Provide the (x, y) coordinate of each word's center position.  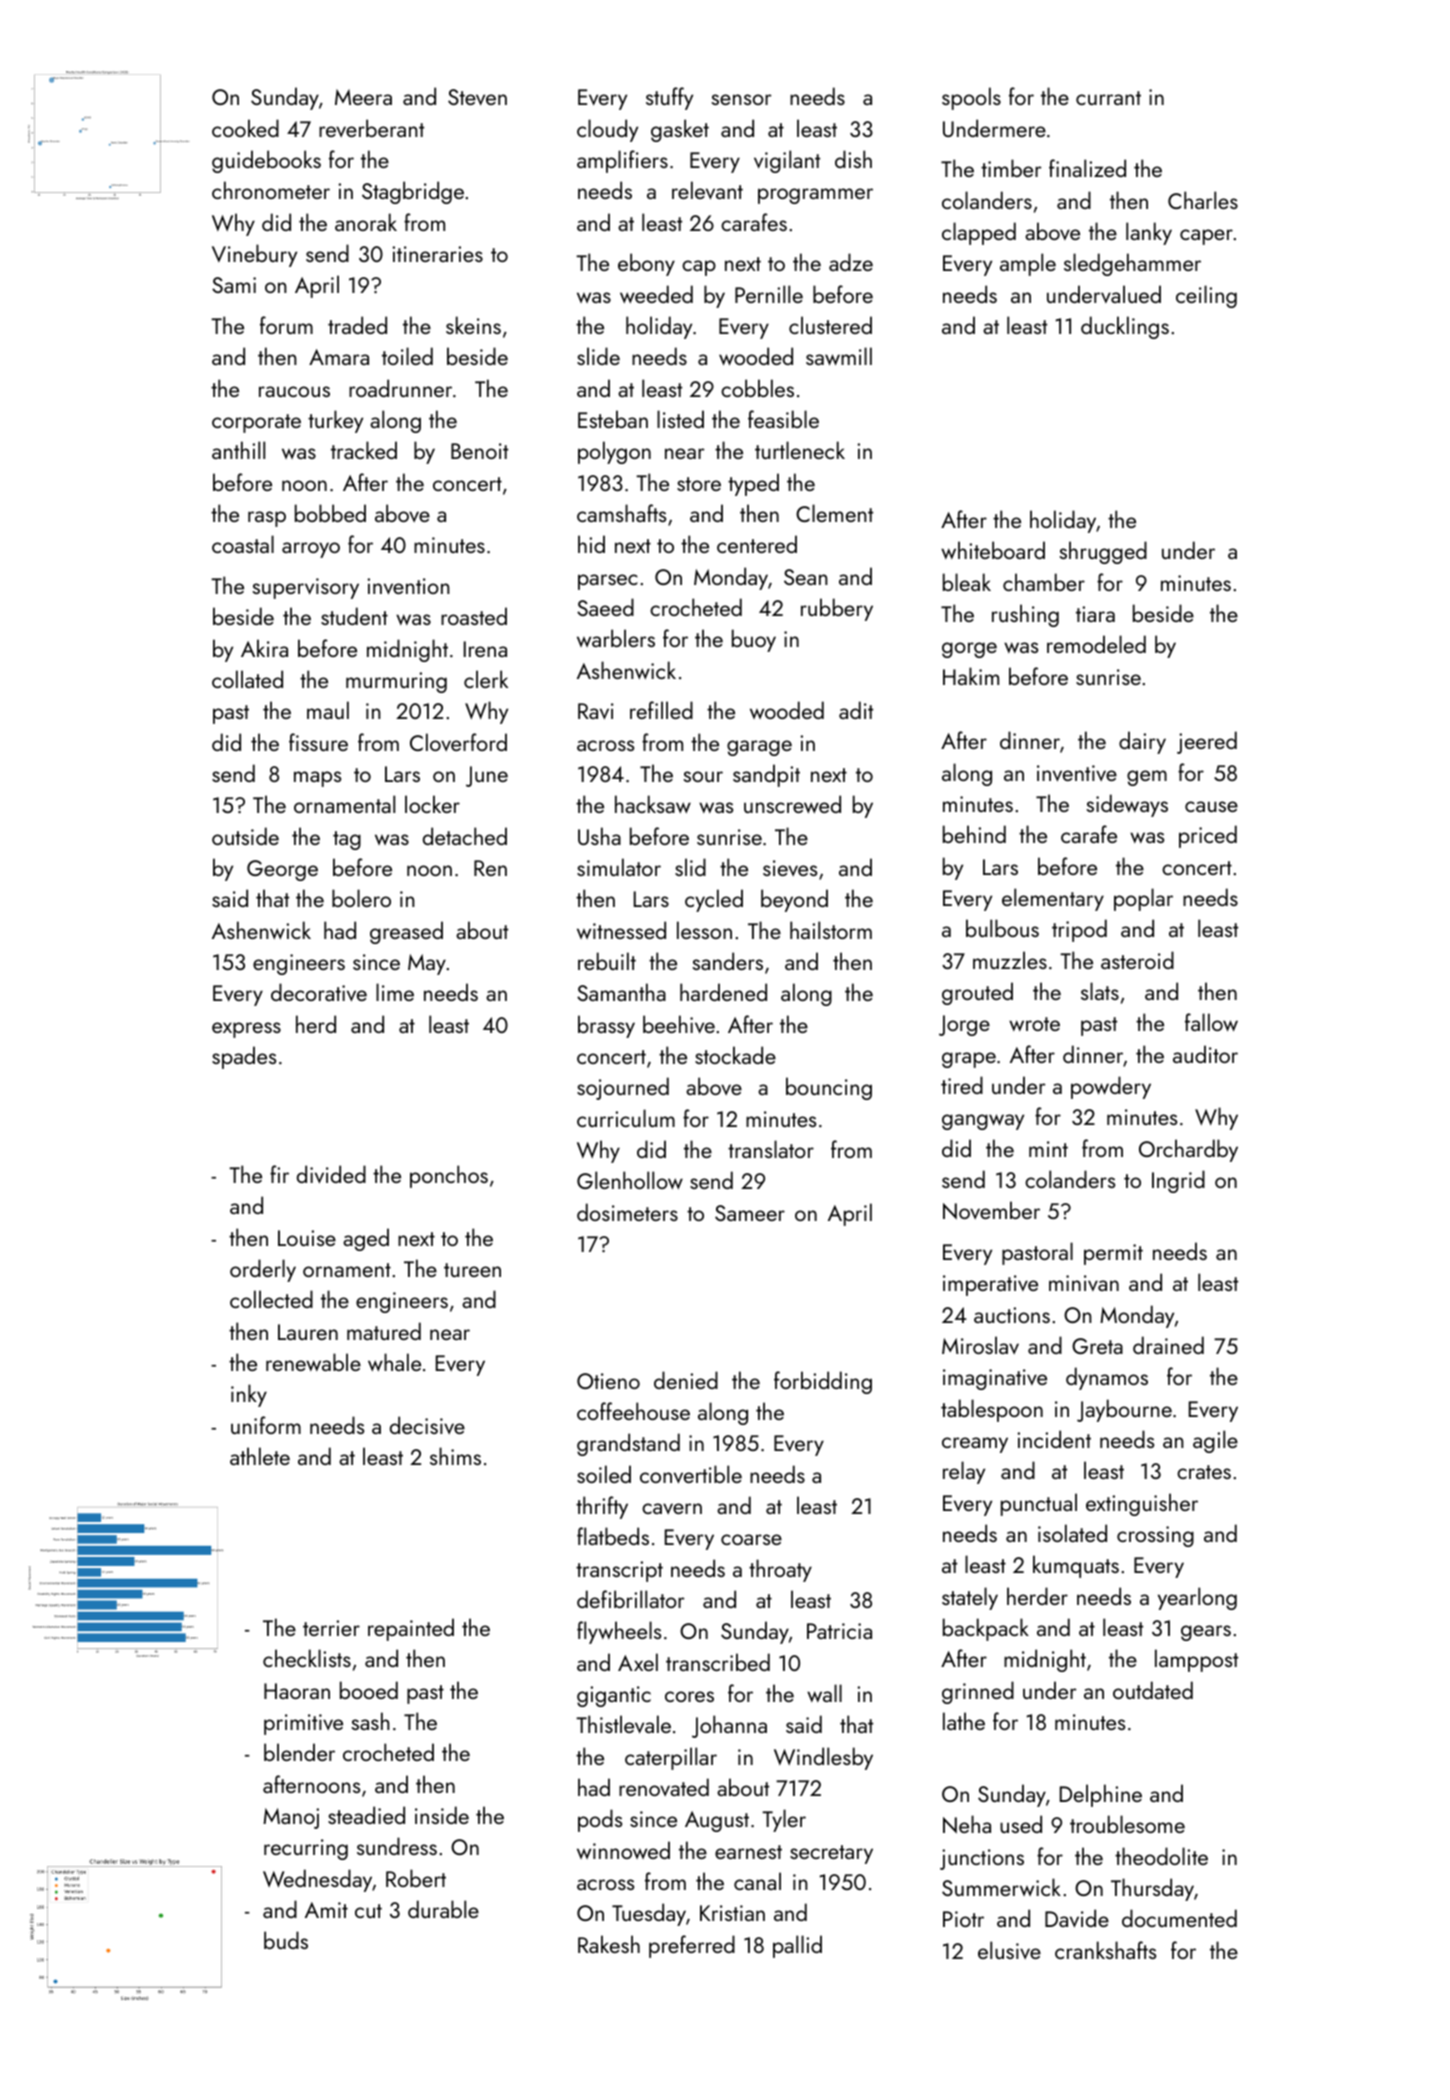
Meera (363, 97)
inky (249, 1395)
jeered (1207, 742)
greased (406, 932)
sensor (742, 99)
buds (286, 1940)
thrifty (602, 1507)
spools (971, 98)
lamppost (1196, 1660)
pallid (797, 1946)
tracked (364, 450)
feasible (783, 419)
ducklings (1125, 327)
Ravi (596, 711)
